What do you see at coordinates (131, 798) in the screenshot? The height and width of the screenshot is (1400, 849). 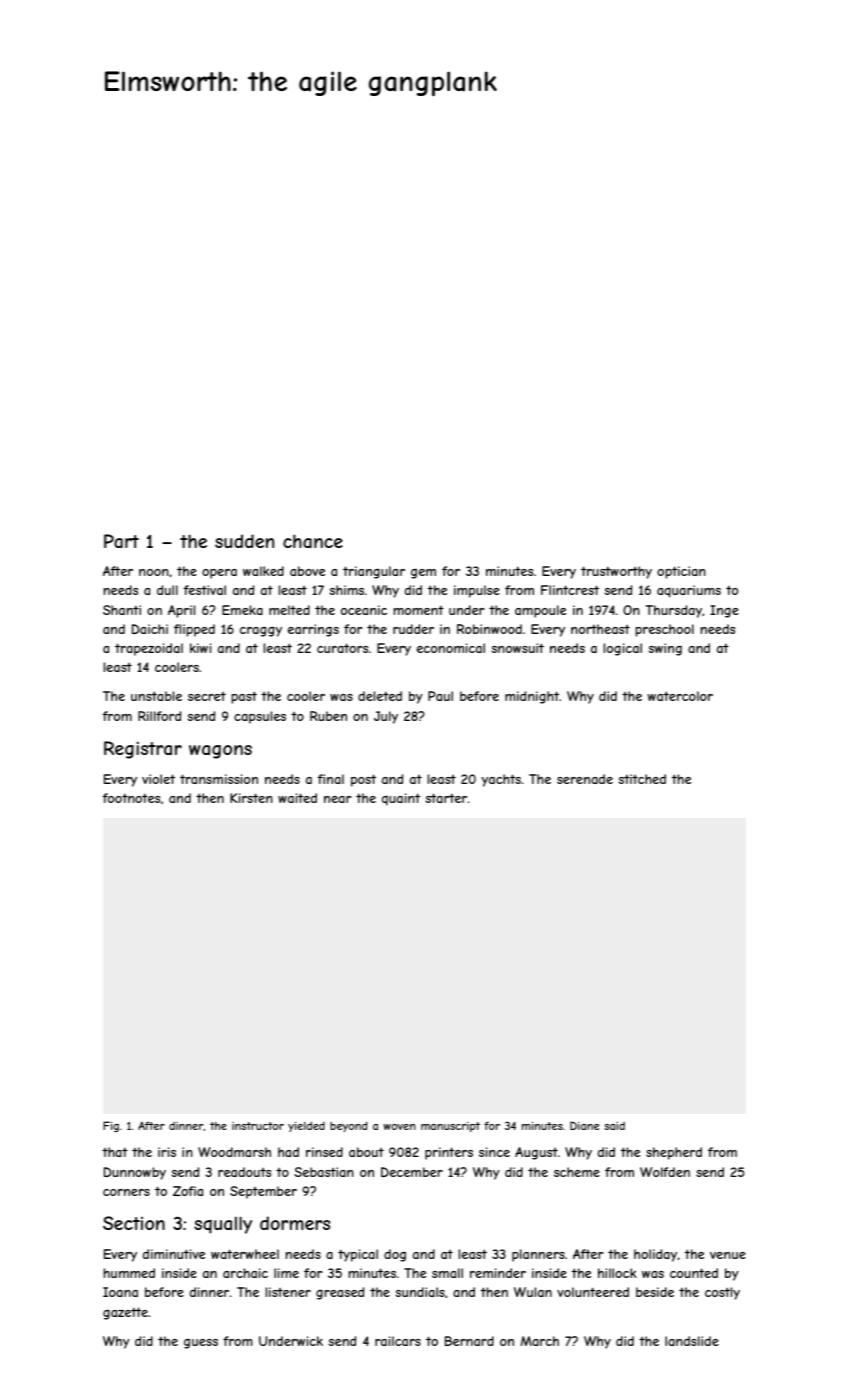 I see `footnotes` at bounding box center [131, 798].
